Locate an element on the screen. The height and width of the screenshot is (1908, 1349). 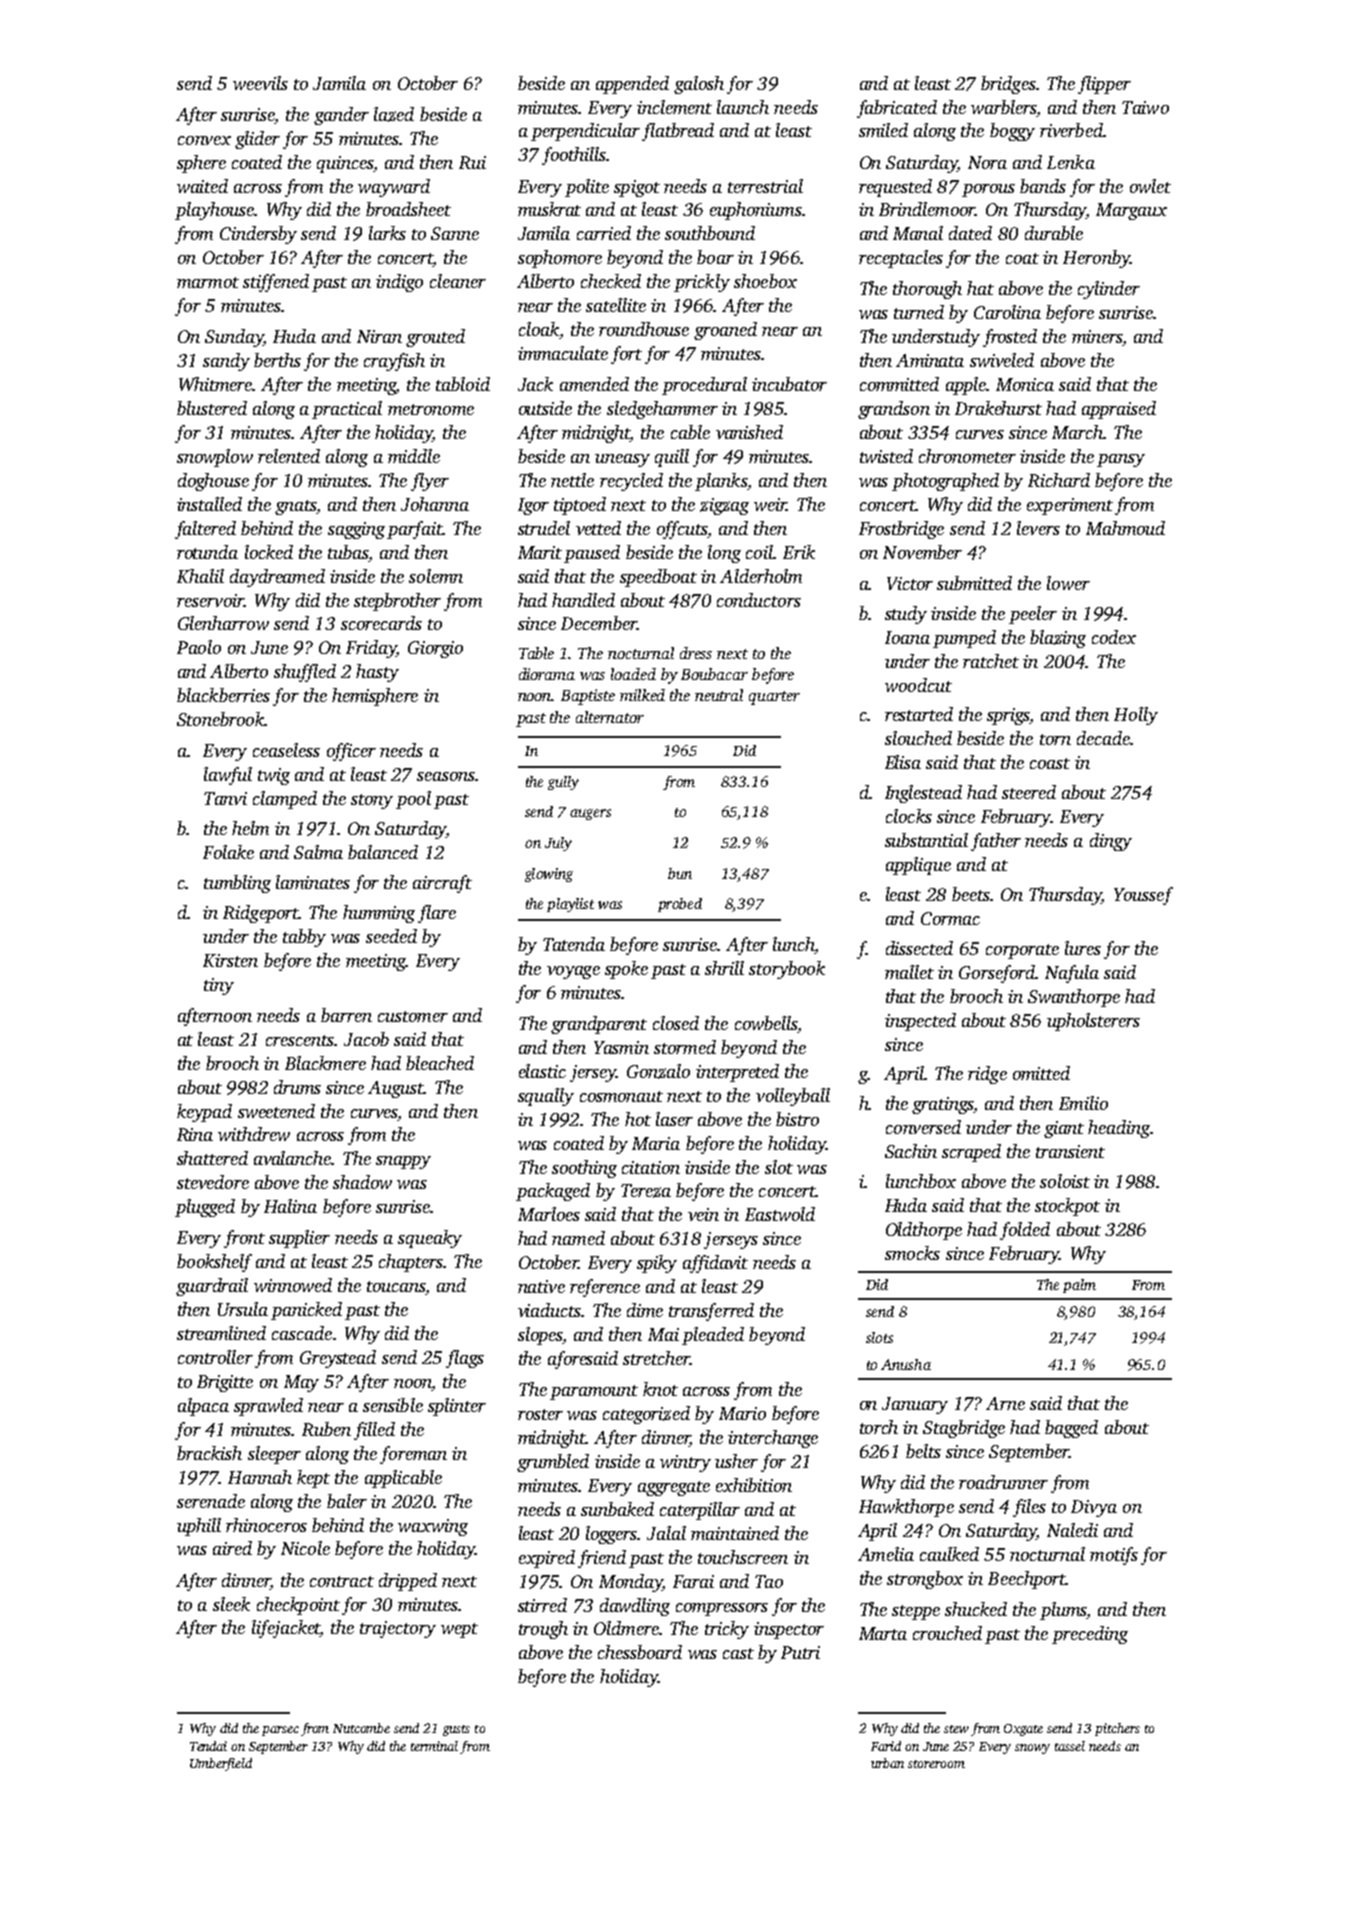
reference is located at coordinates (605, 1288).
